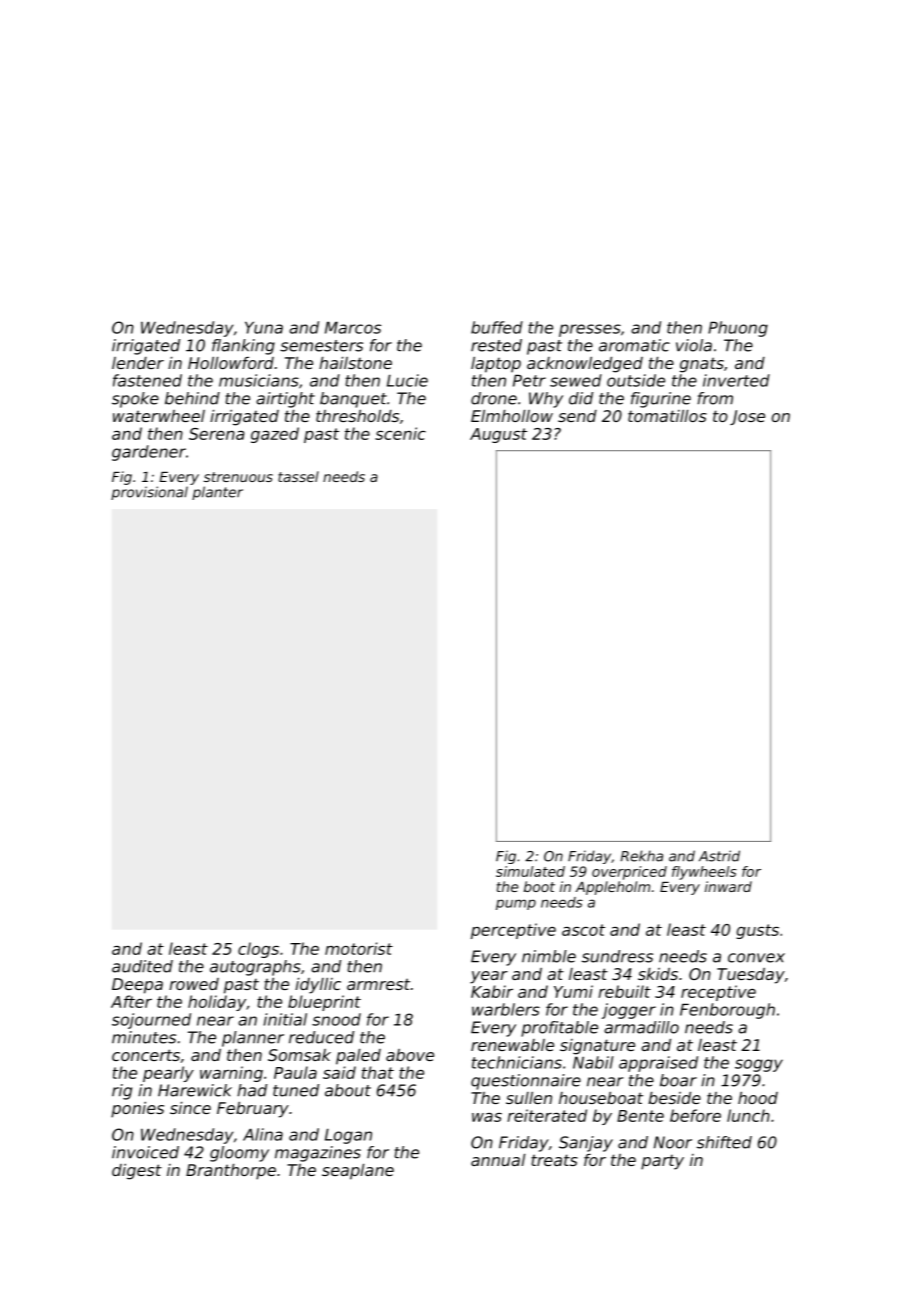 This document has height=1316, width=908. I want to click on Yuna, so click(264, 327).
